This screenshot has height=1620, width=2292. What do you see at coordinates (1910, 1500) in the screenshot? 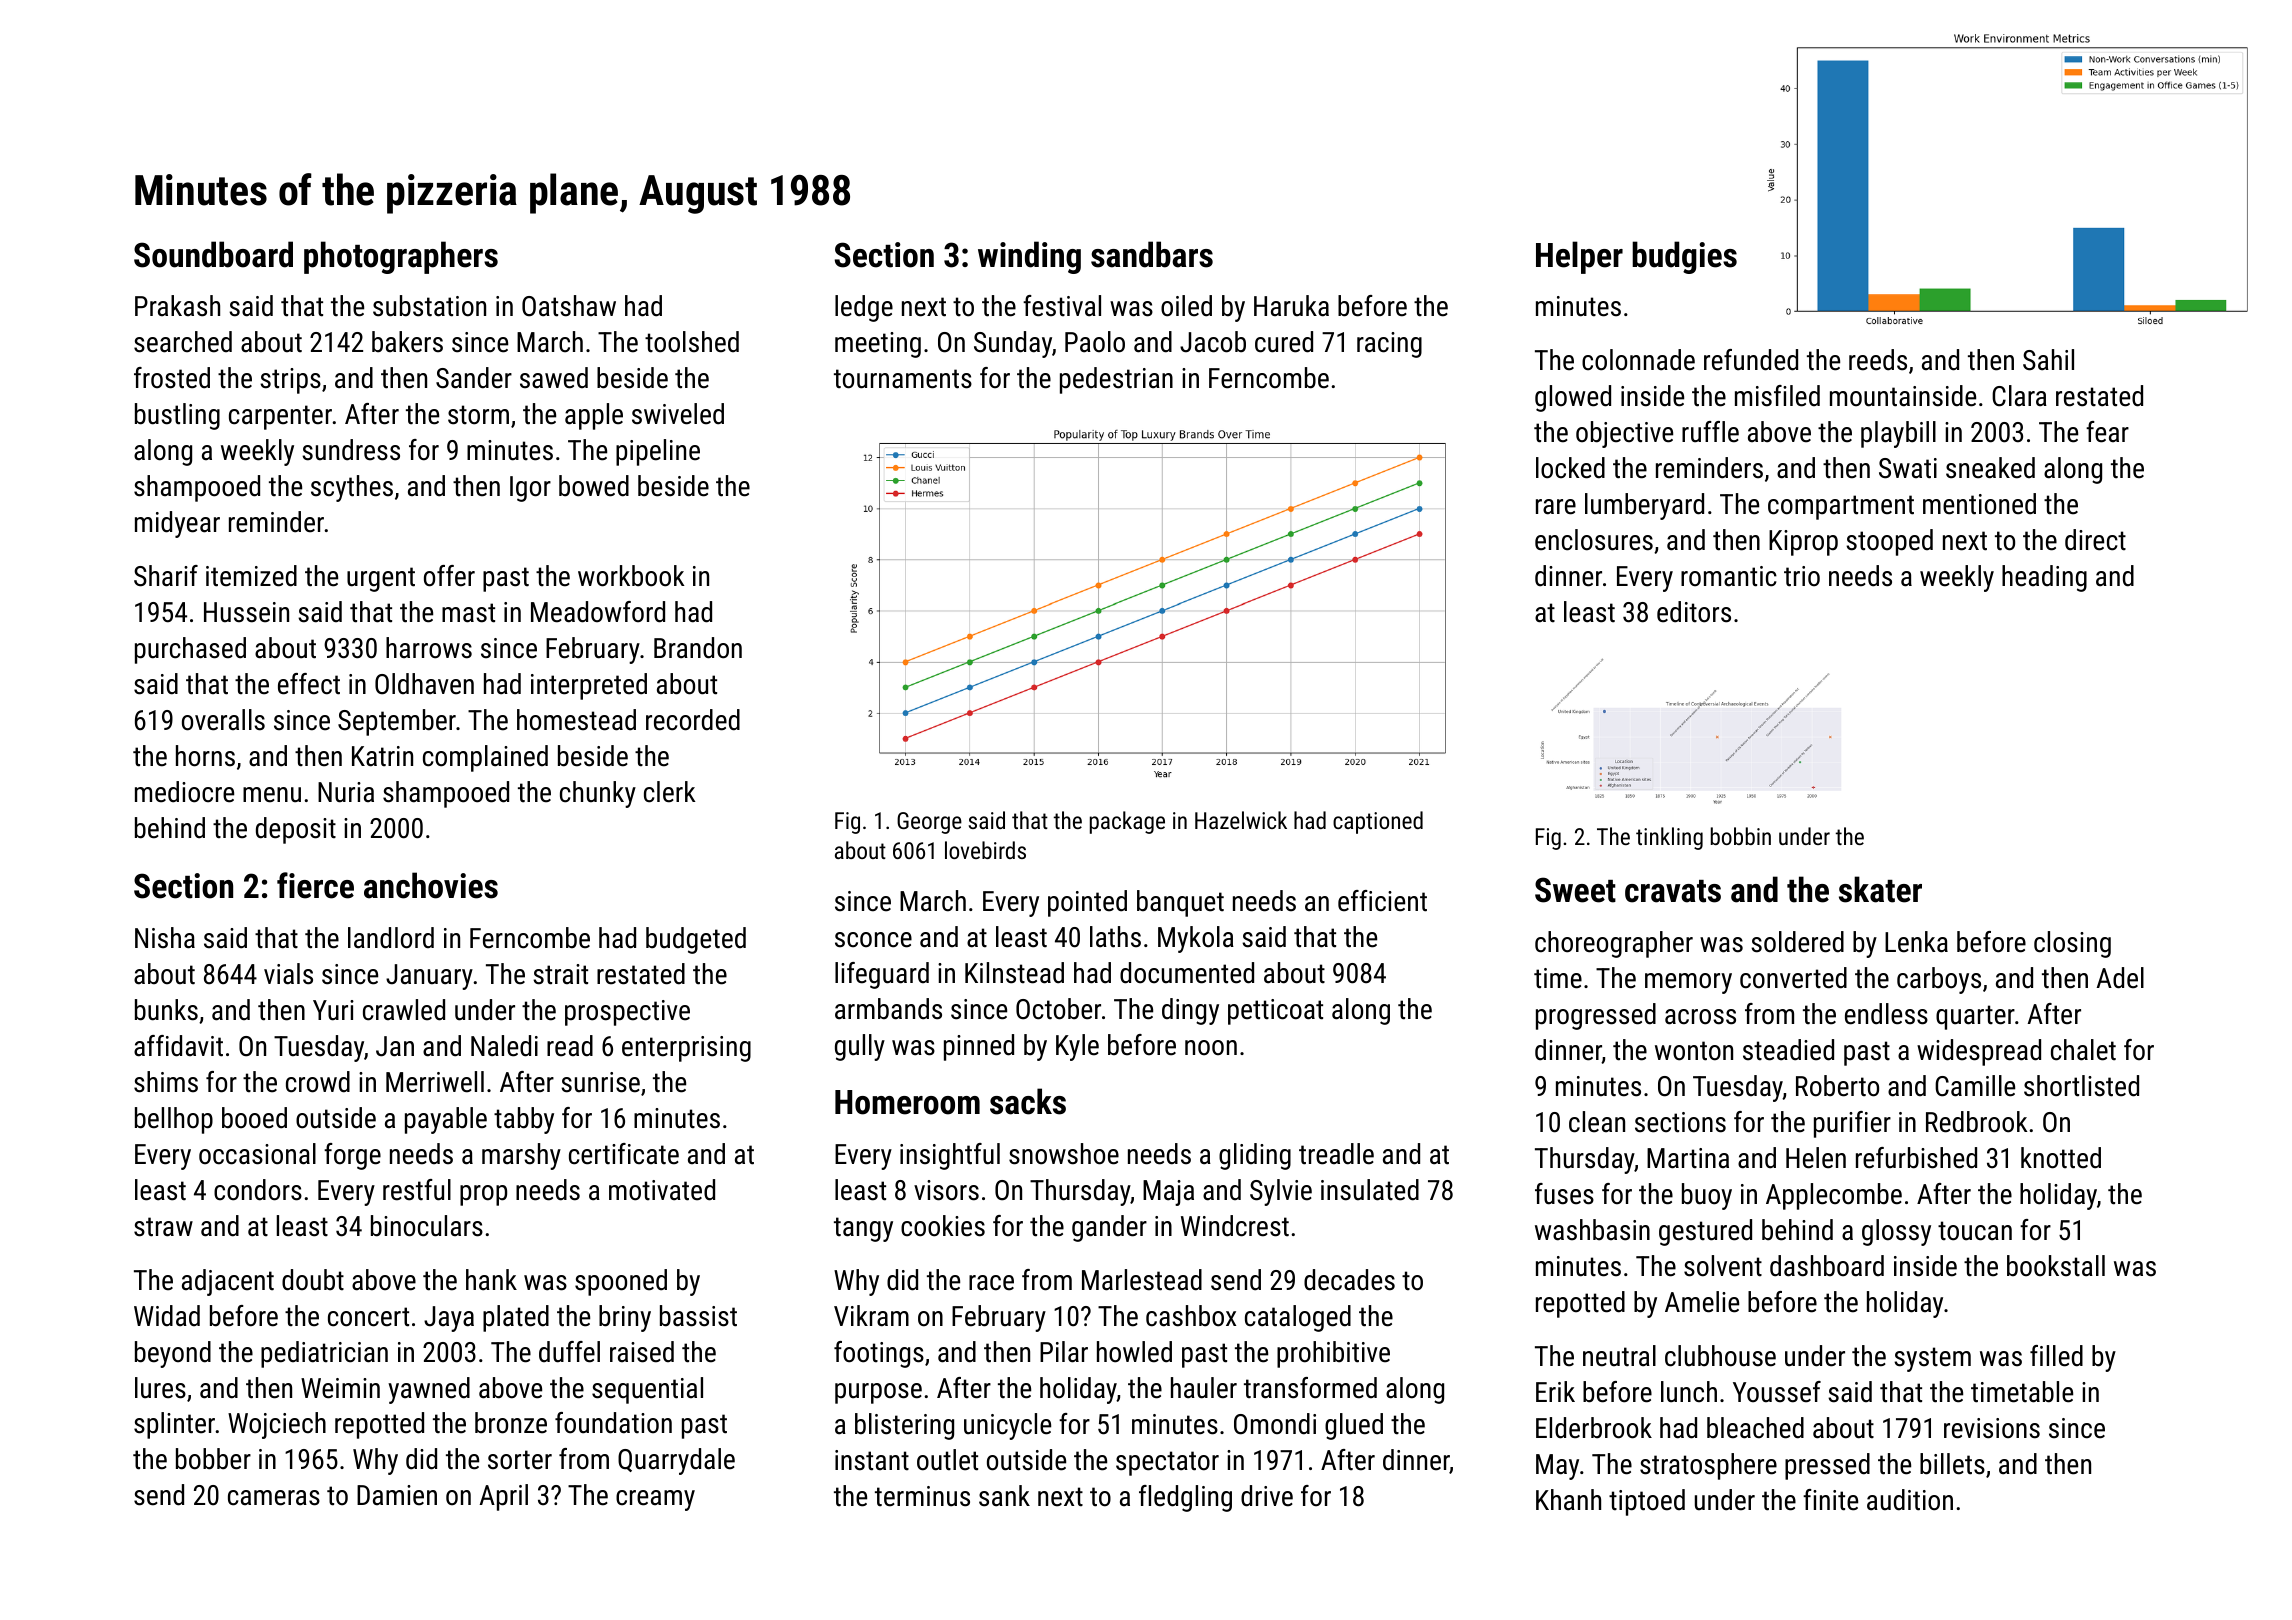
I see `audition` at bounding box center [1910, 1500].
